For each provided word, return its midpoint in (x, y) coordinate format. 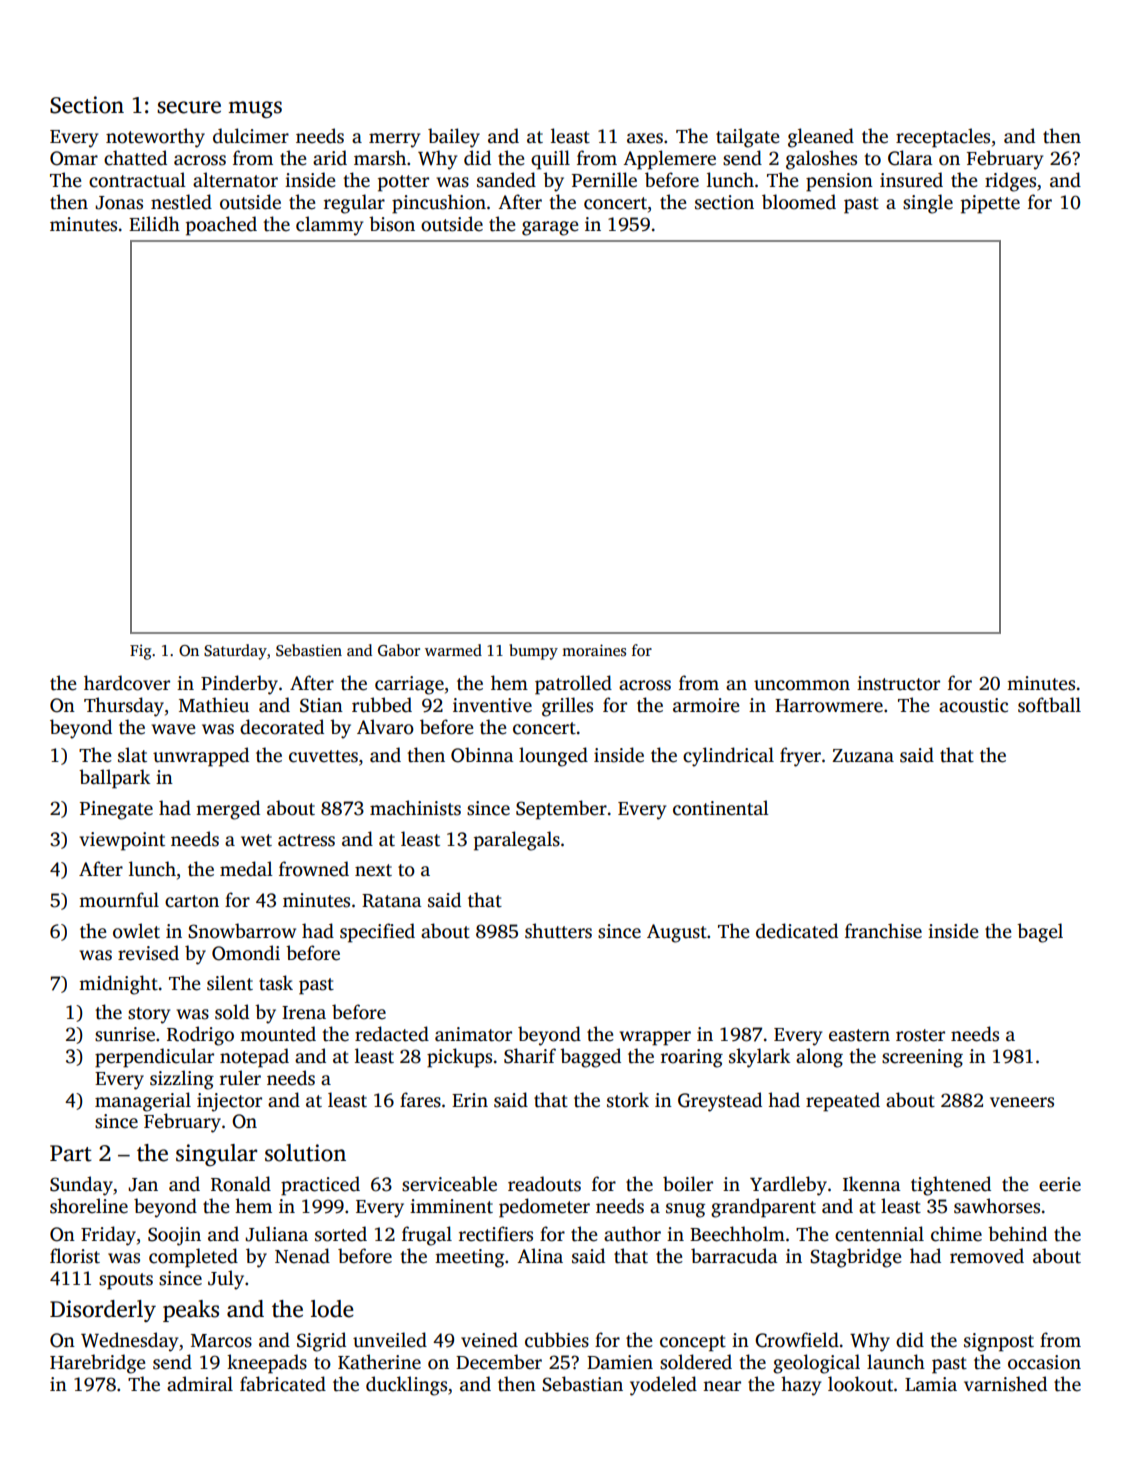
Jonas (119, 203)
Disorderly (103, 1311)
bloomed (799, 202)
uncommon (802, 685)
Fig (140, 652)
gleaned (821, 138)
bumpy (533, 652)
